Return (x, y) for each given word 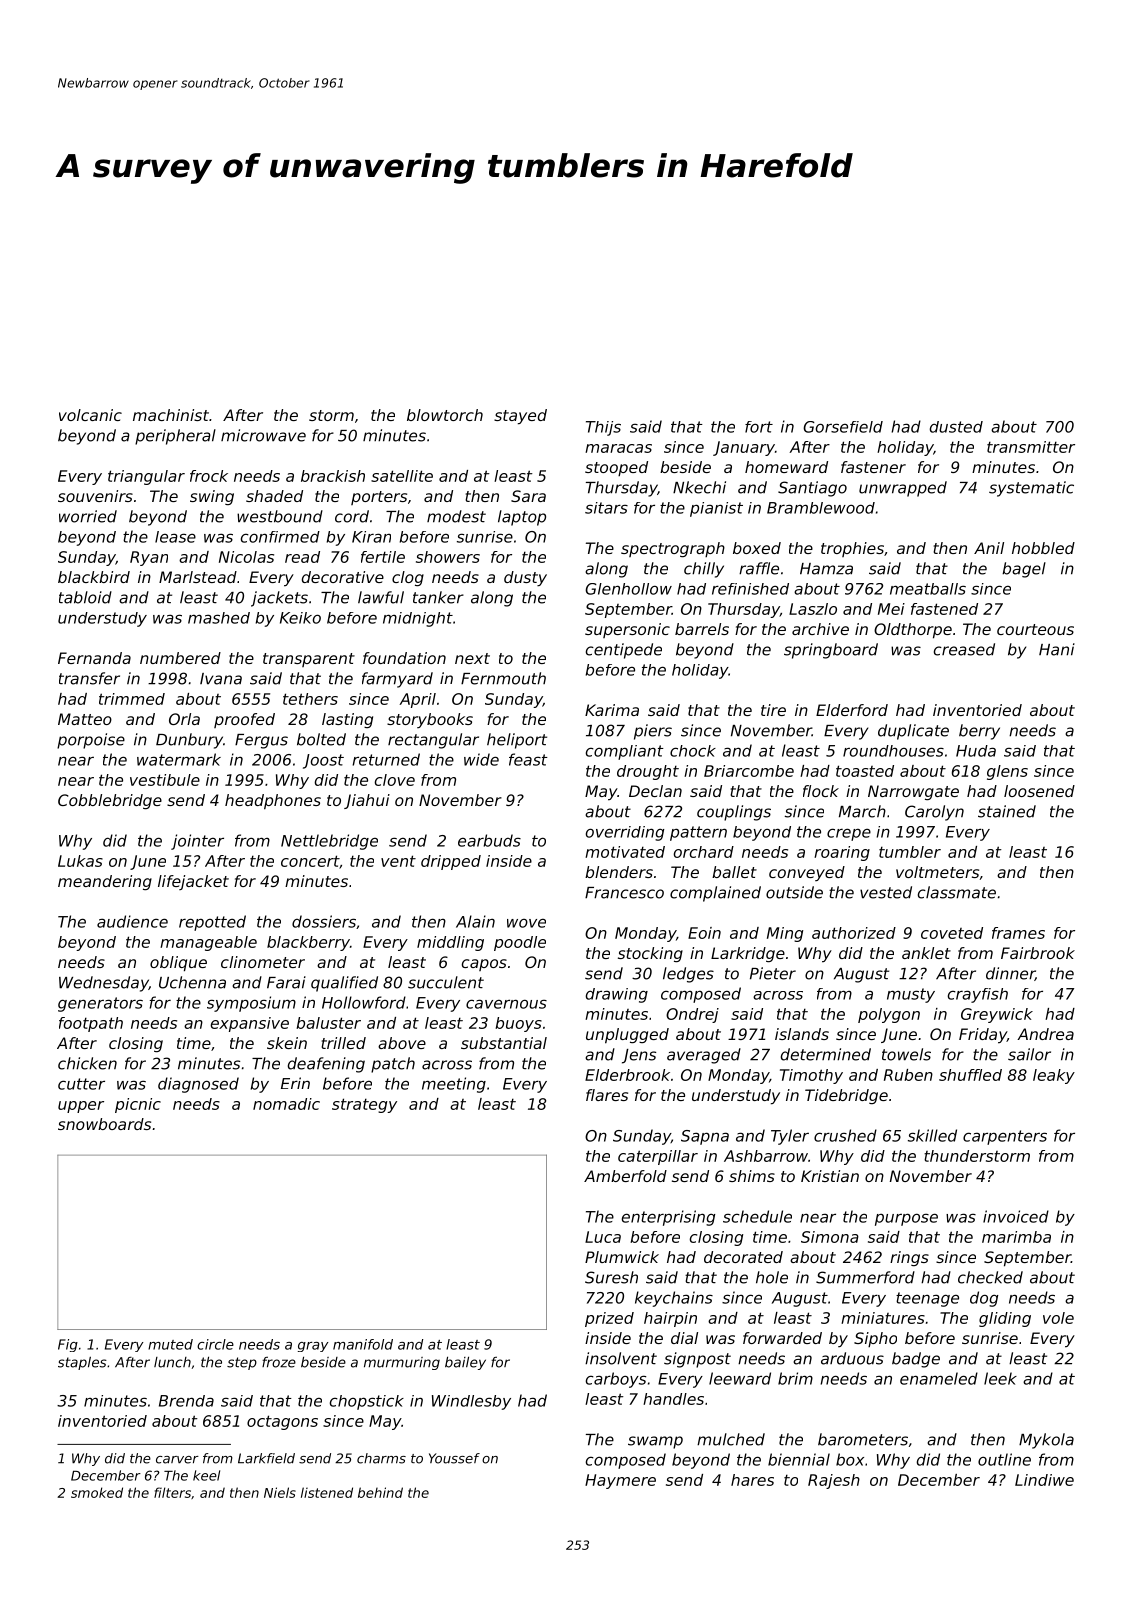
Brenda (186, 1401)
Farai (286, 982)
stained (1007, 811)
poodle (520, 943)
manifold (363, 1344)
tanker (438, 597)
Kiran (371, 537)
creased (964, 649)
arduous (852, 1358)
